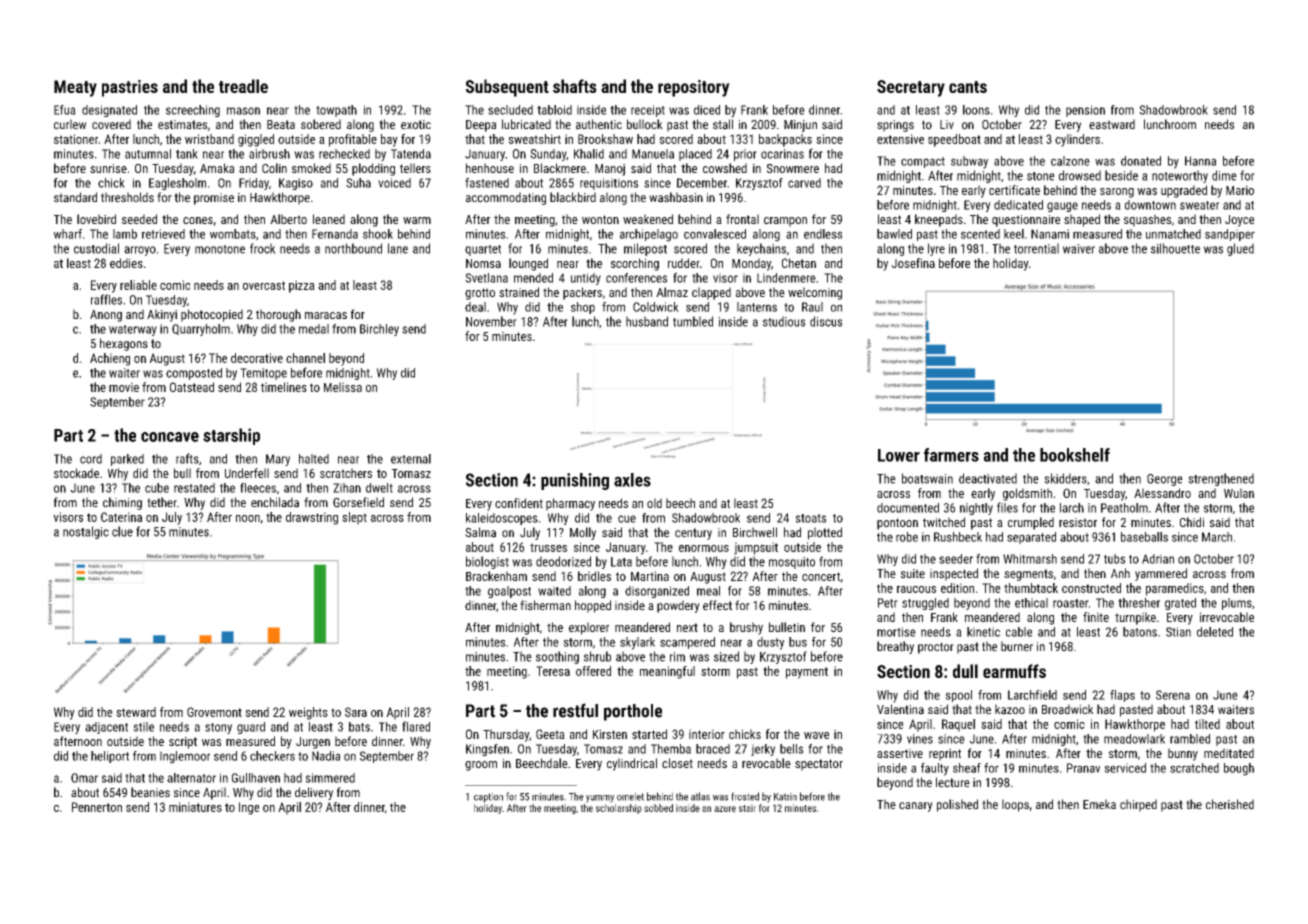  I want to click on sunrise, so click(108, 168).
